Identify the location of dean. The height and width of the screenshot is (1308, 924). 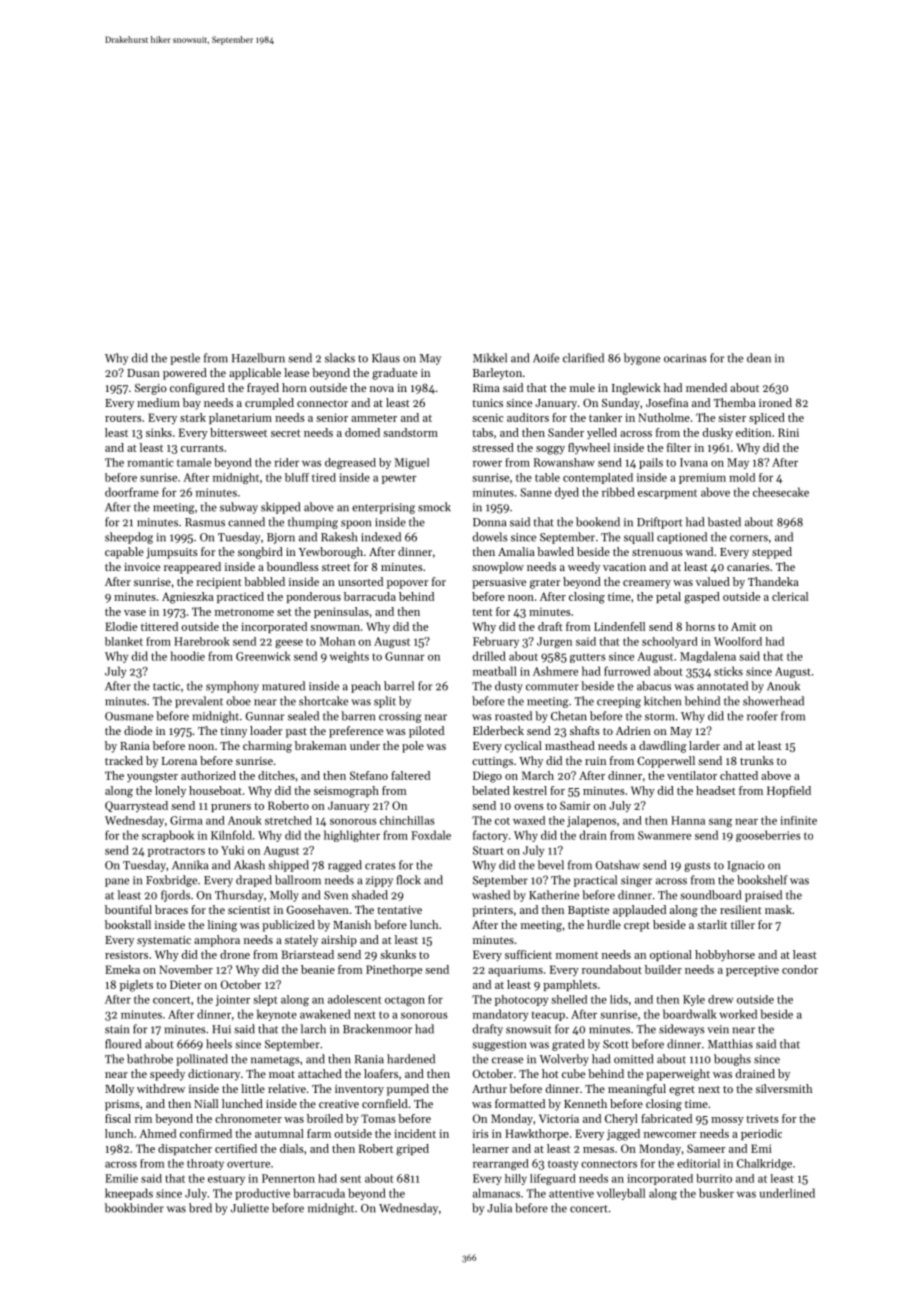
(759, 358).
